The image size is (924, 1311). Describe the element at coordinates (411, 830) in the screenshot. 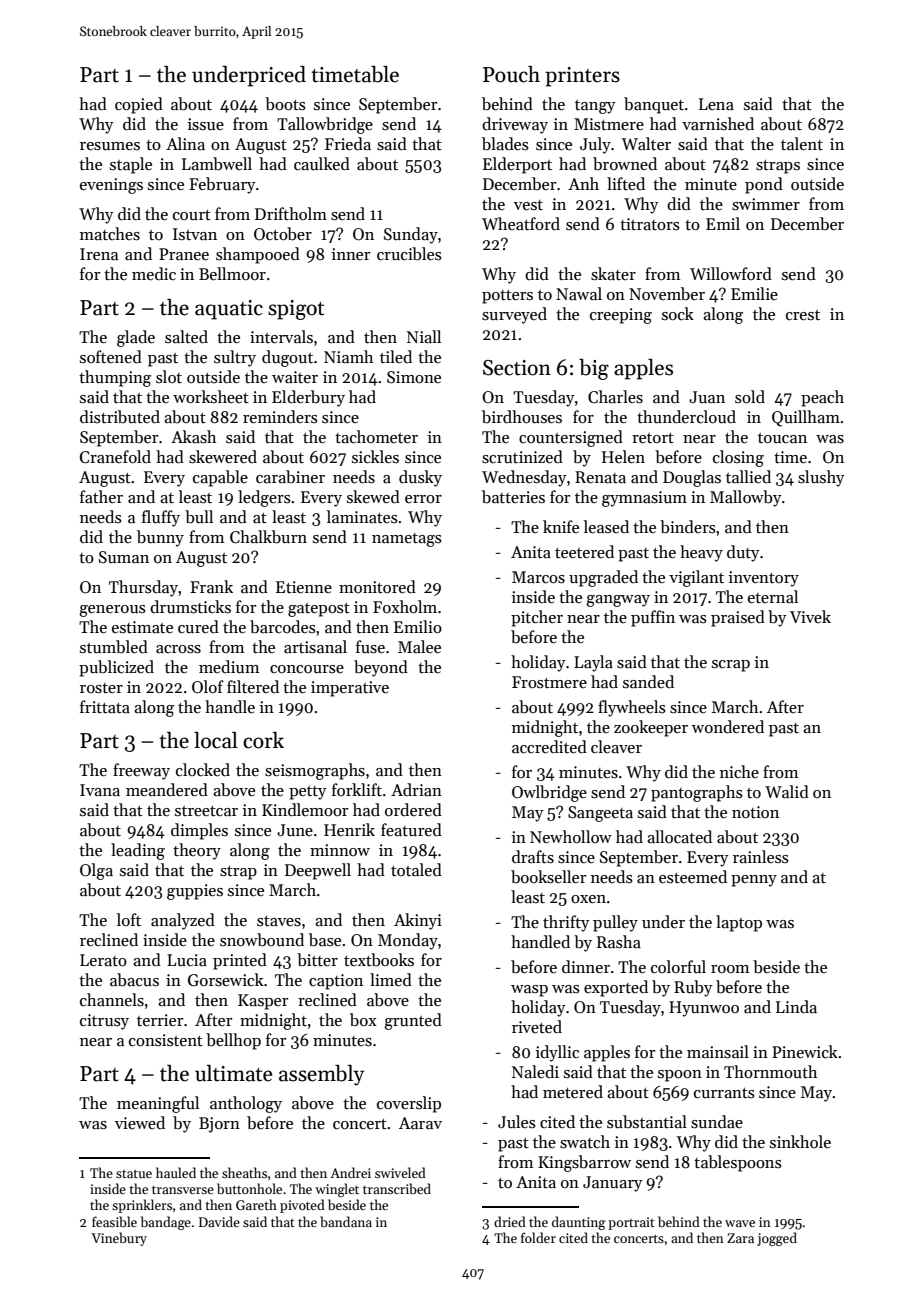

I see `featured` at that location.
